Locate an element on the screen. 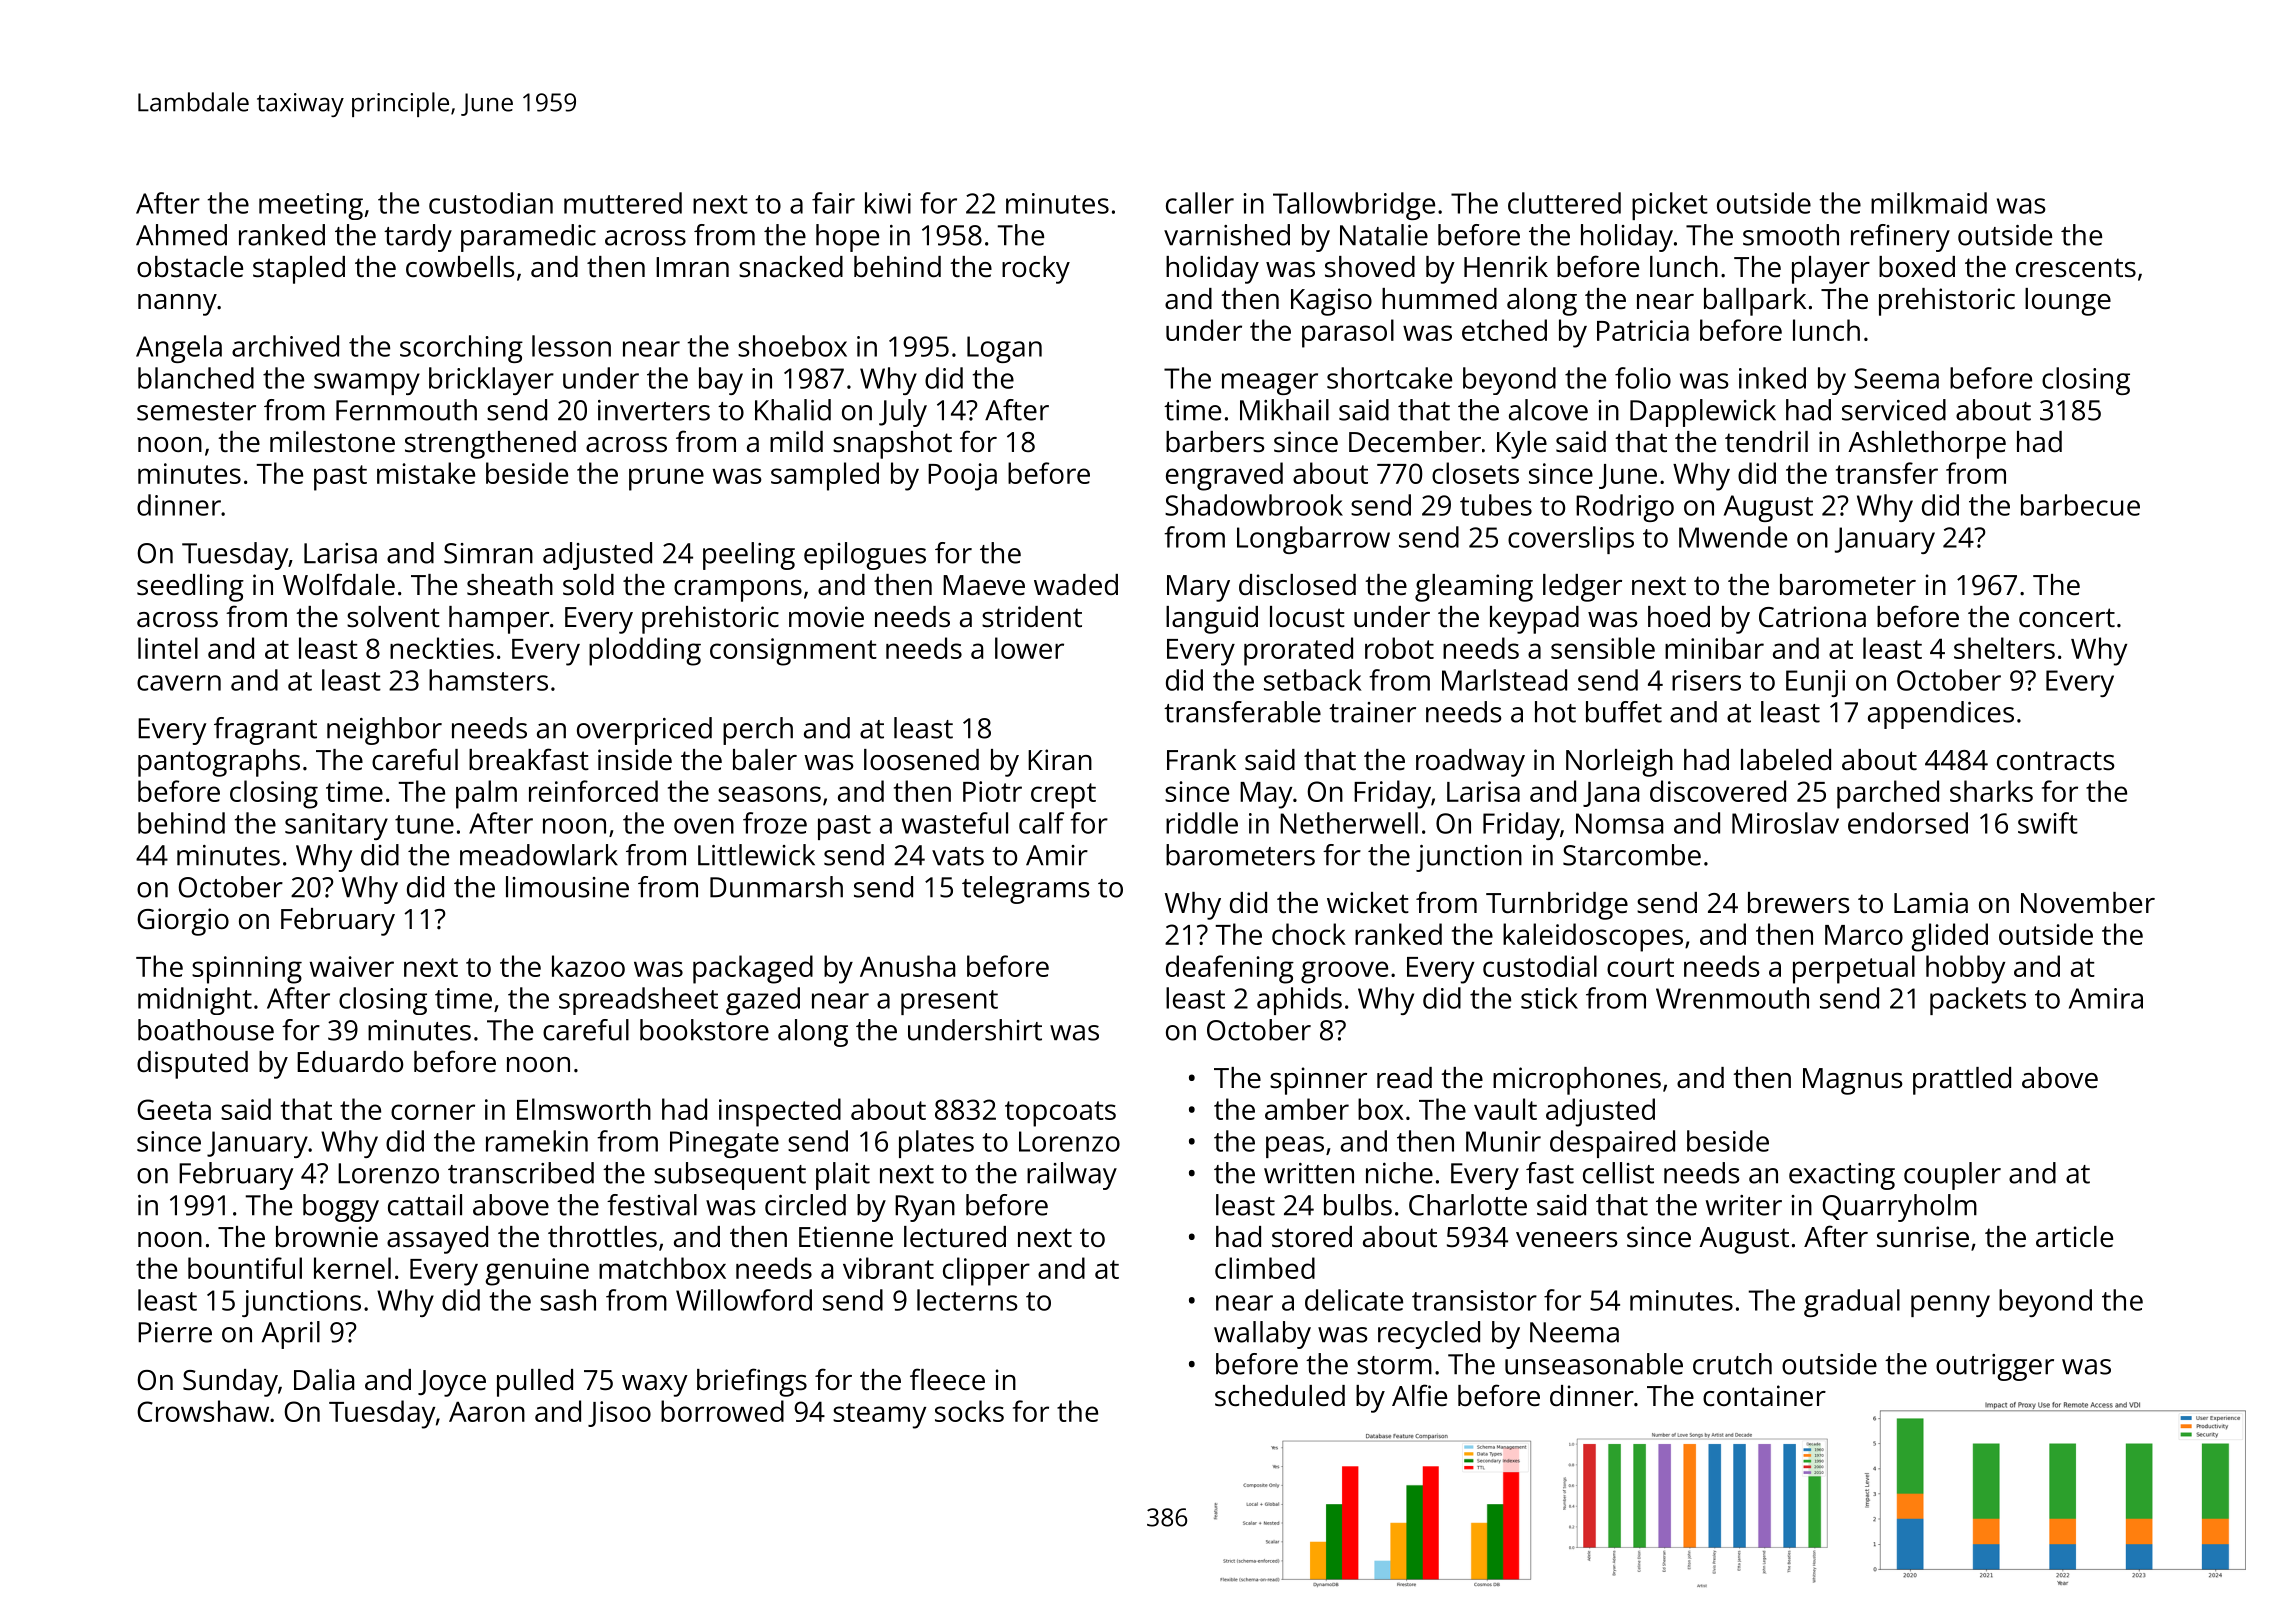 This screenshot has width=2292, height=1620. Jisoo is located at coordinates (619, 1414).
